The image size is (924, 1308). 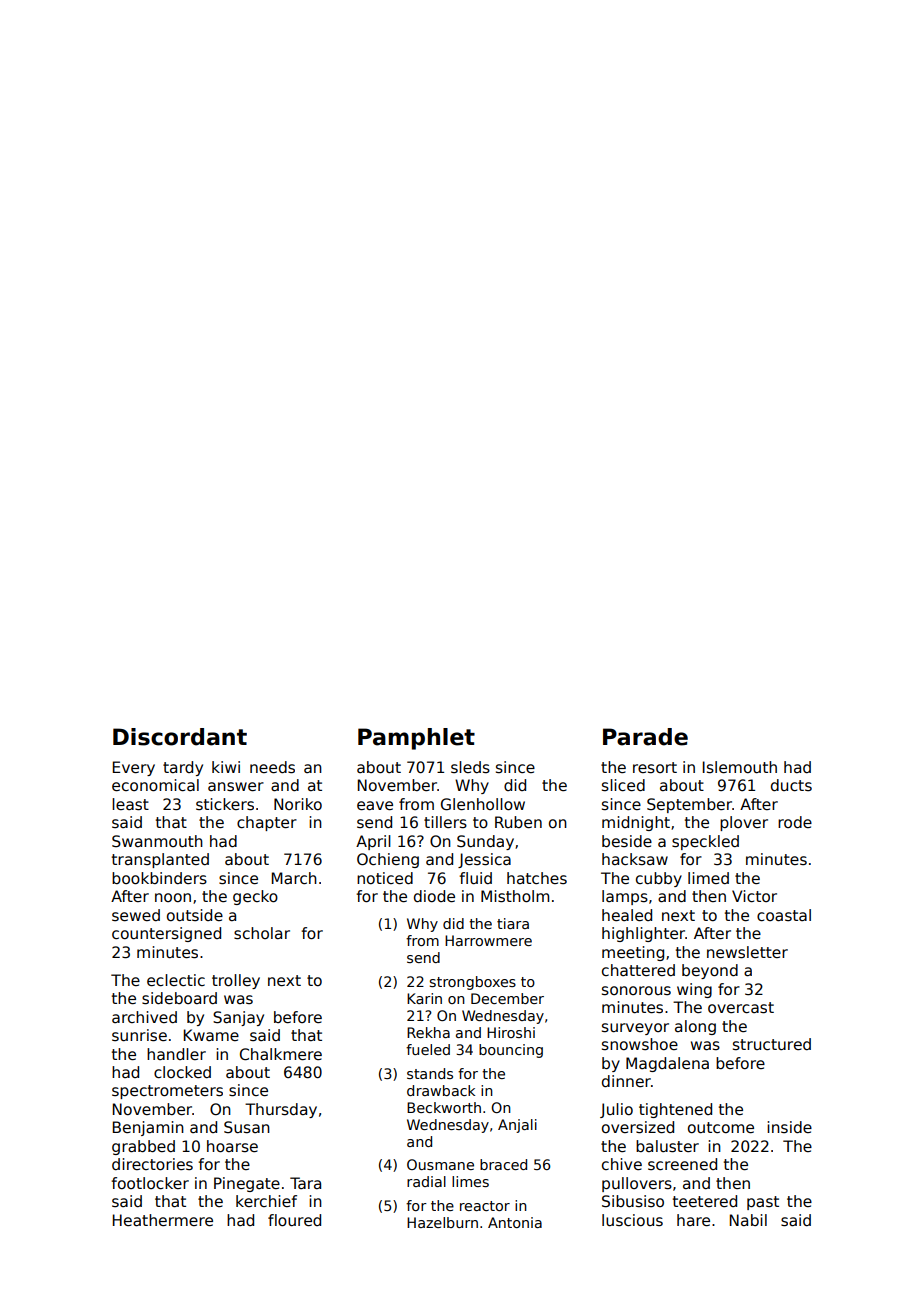 I want to click on Parade, so click(x=645, y=737).
